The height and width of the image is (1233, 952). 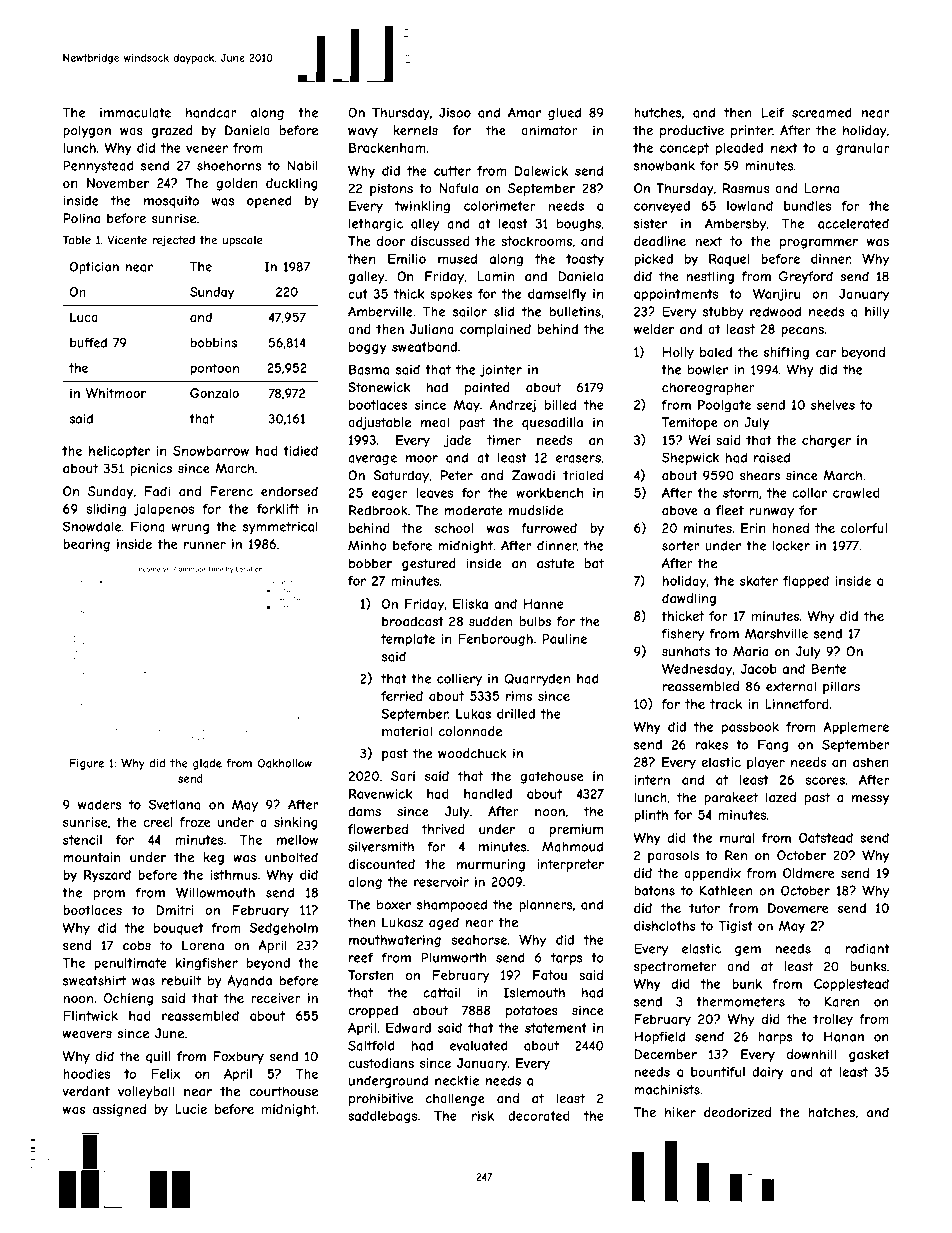 What do you see at coordinates (552, 777) in the image?
I see `gatehouse` at bounding box center [552, 777].
